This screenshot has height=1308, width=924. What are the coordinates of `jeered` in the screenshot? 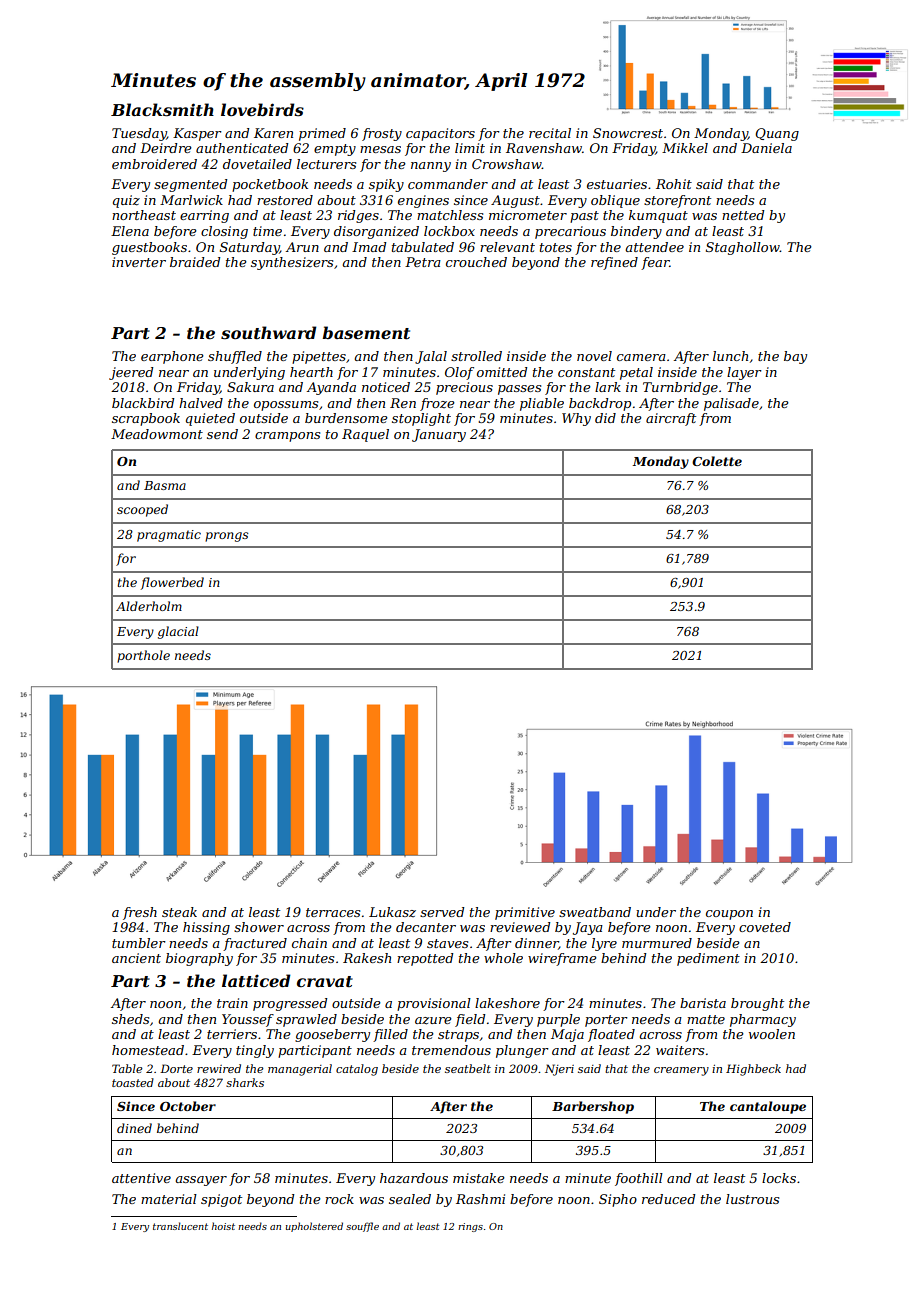 It's located at (131, 373).
